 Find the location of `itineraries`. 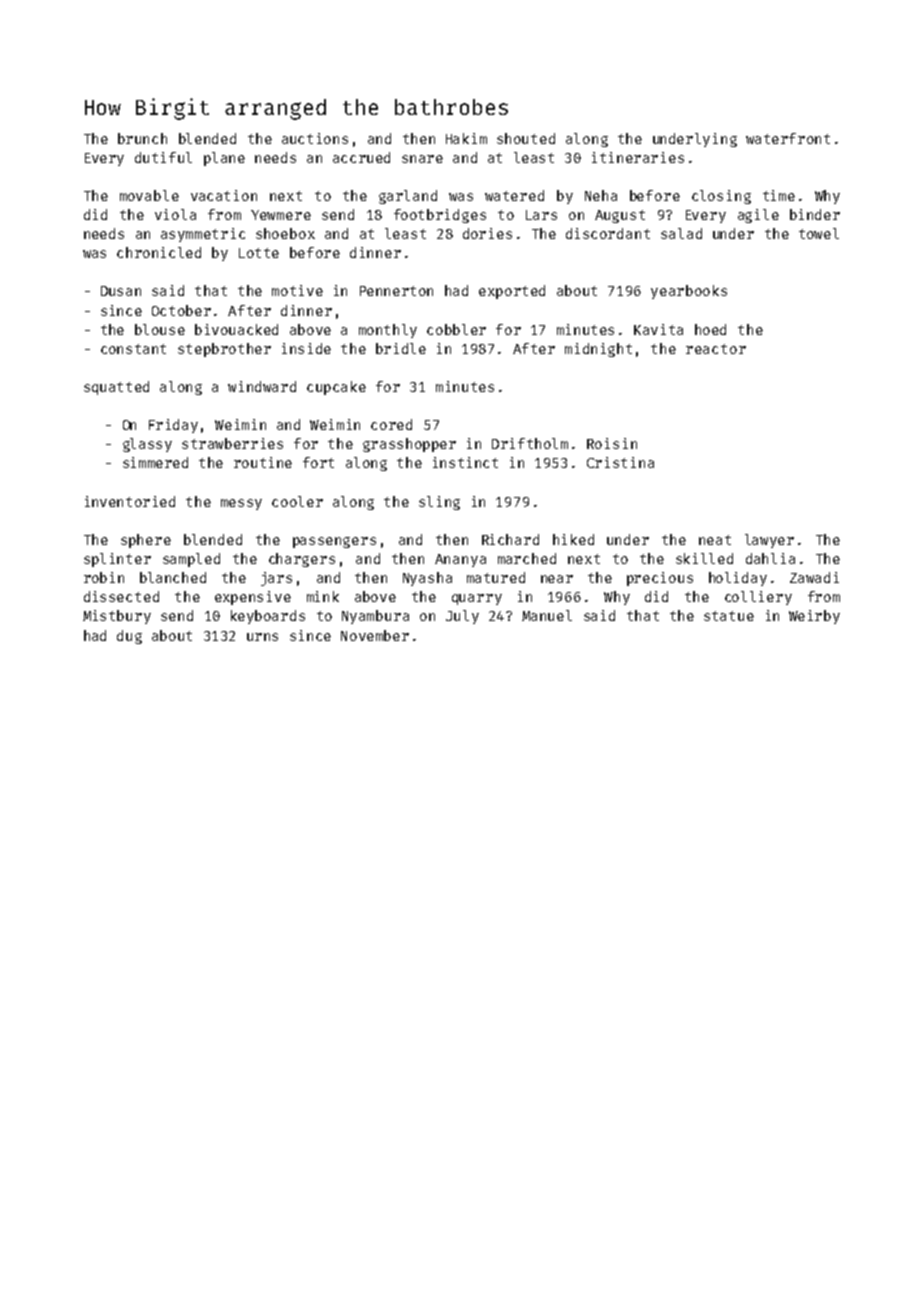

itineraries is located at coordinates (638, 157).
